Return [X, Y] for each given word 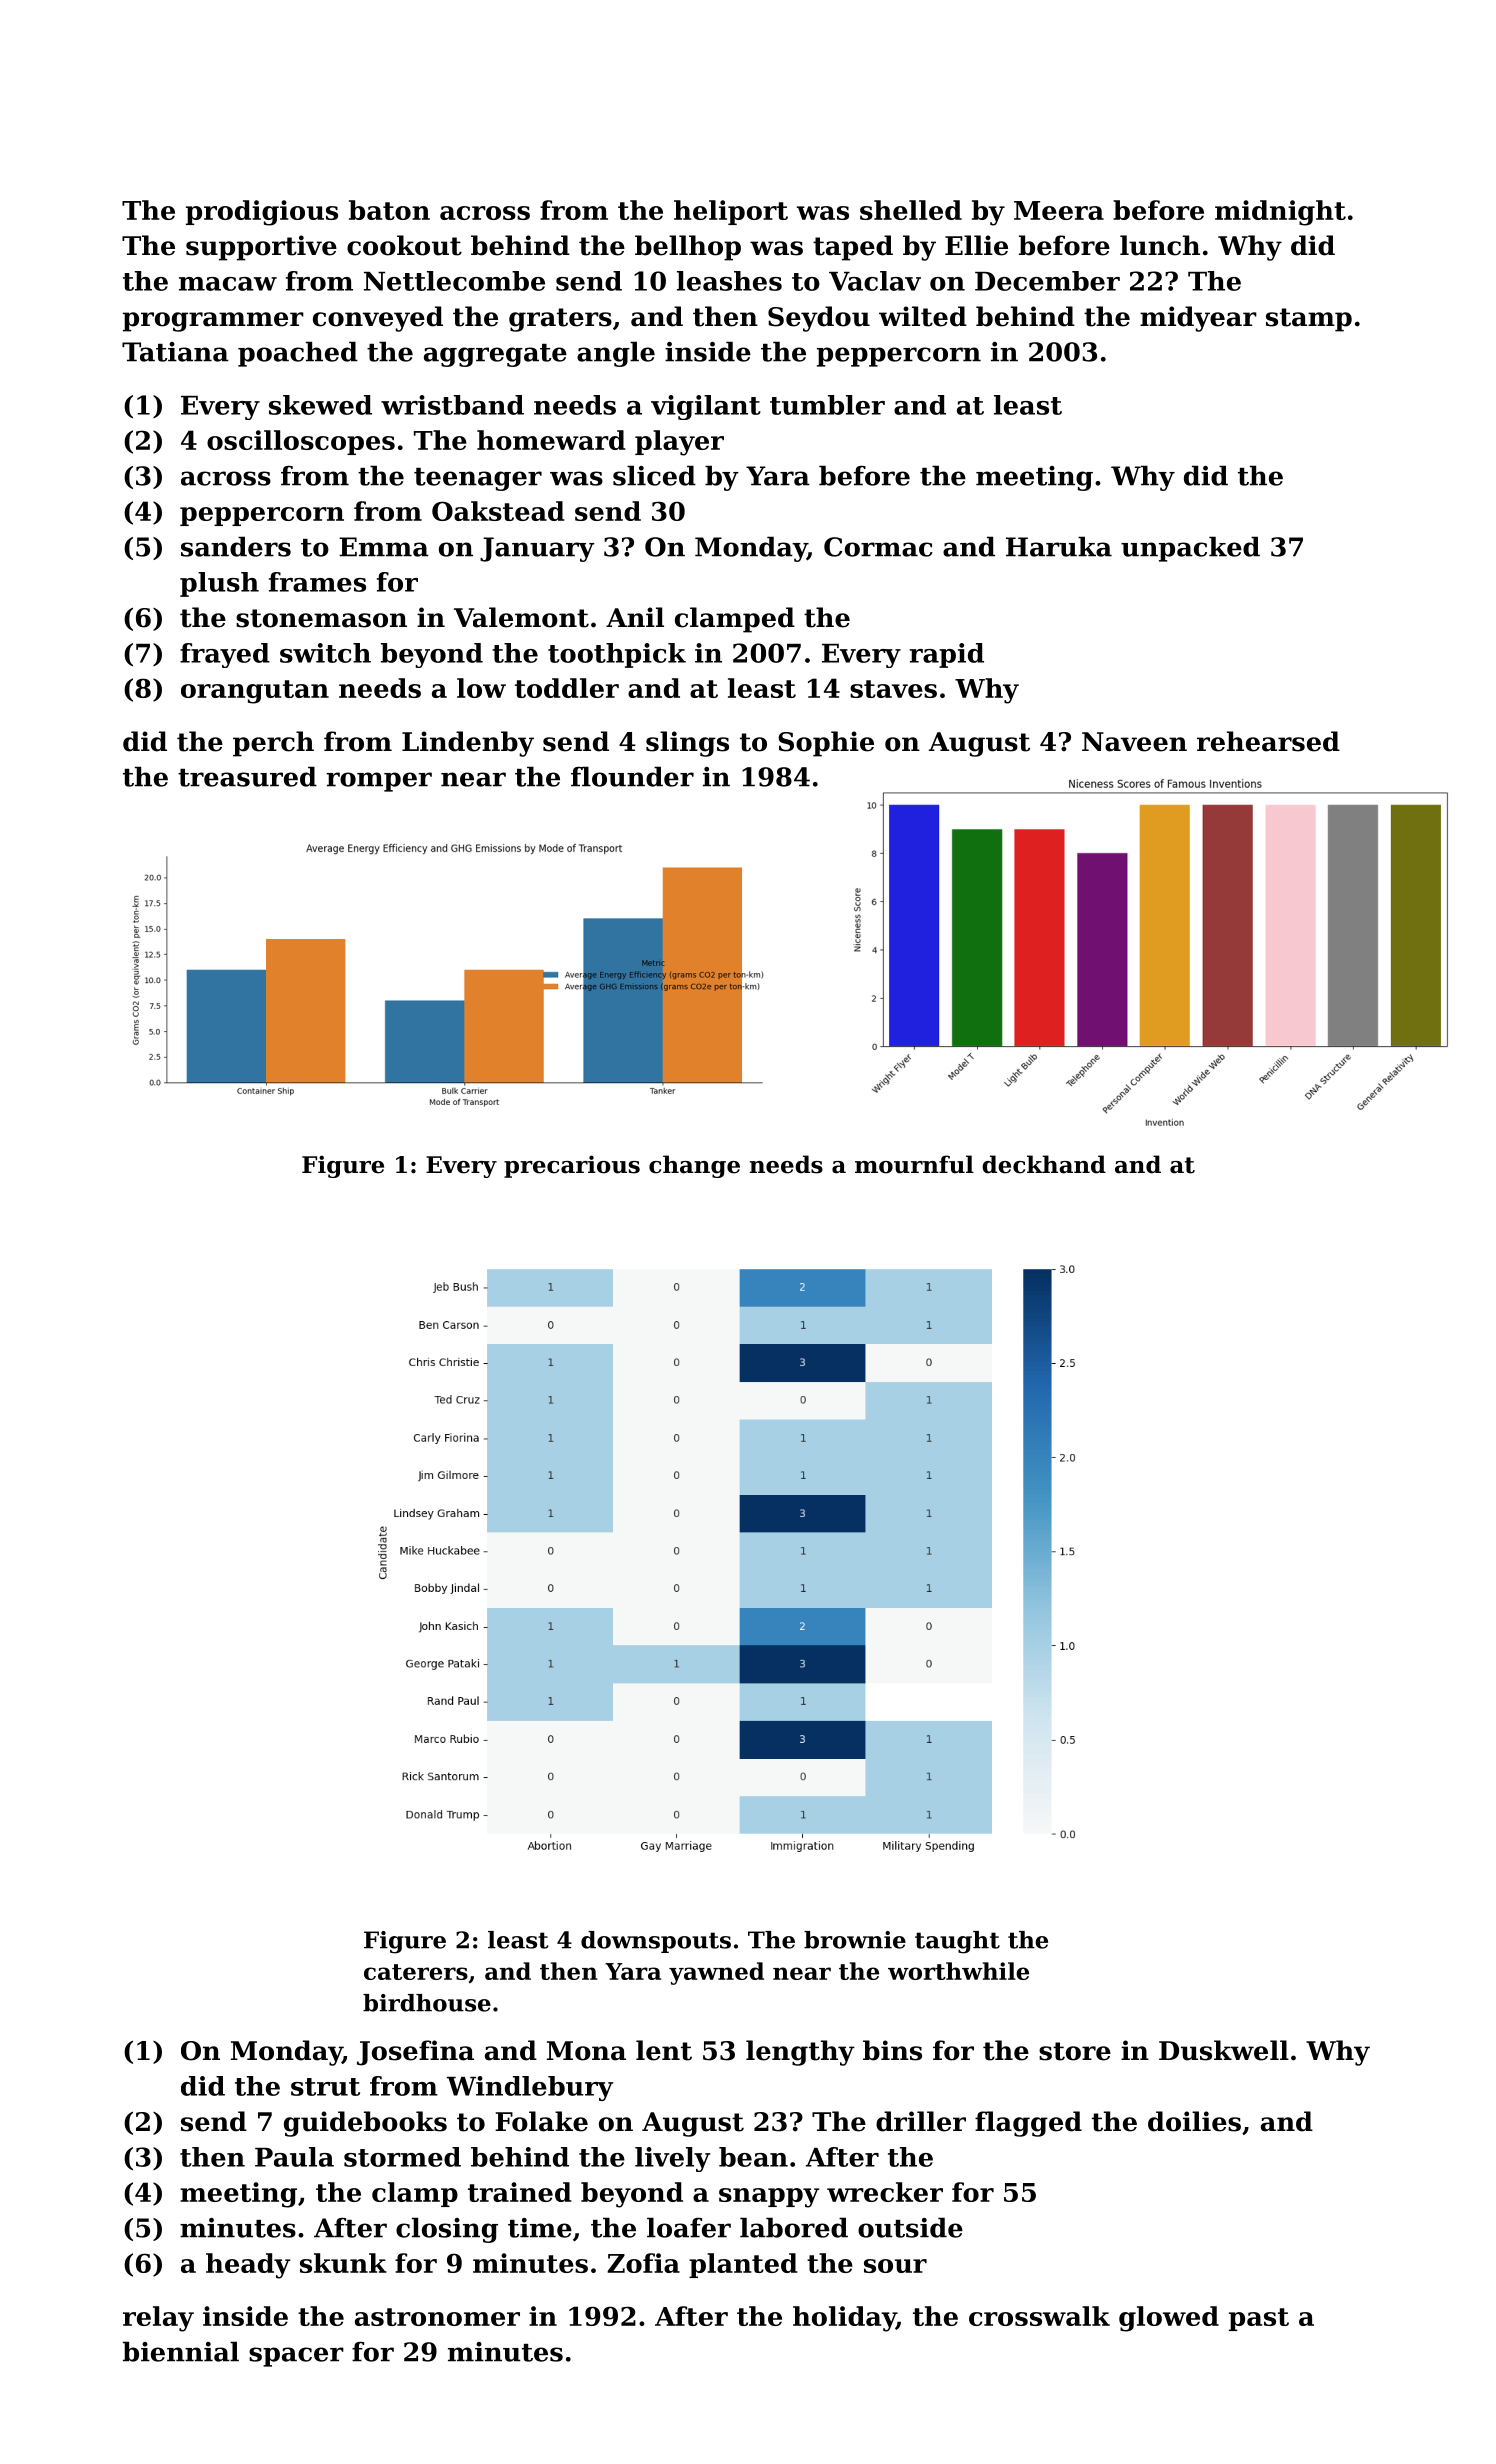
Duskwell [1224, 2050]
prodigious [262, 213]
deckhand [1044, 1164]
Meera [1059, 210]
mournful [914, 1164]
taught [957, 1942]
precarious [572, 1166]
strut [325, 2087]
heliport [731, 212]
